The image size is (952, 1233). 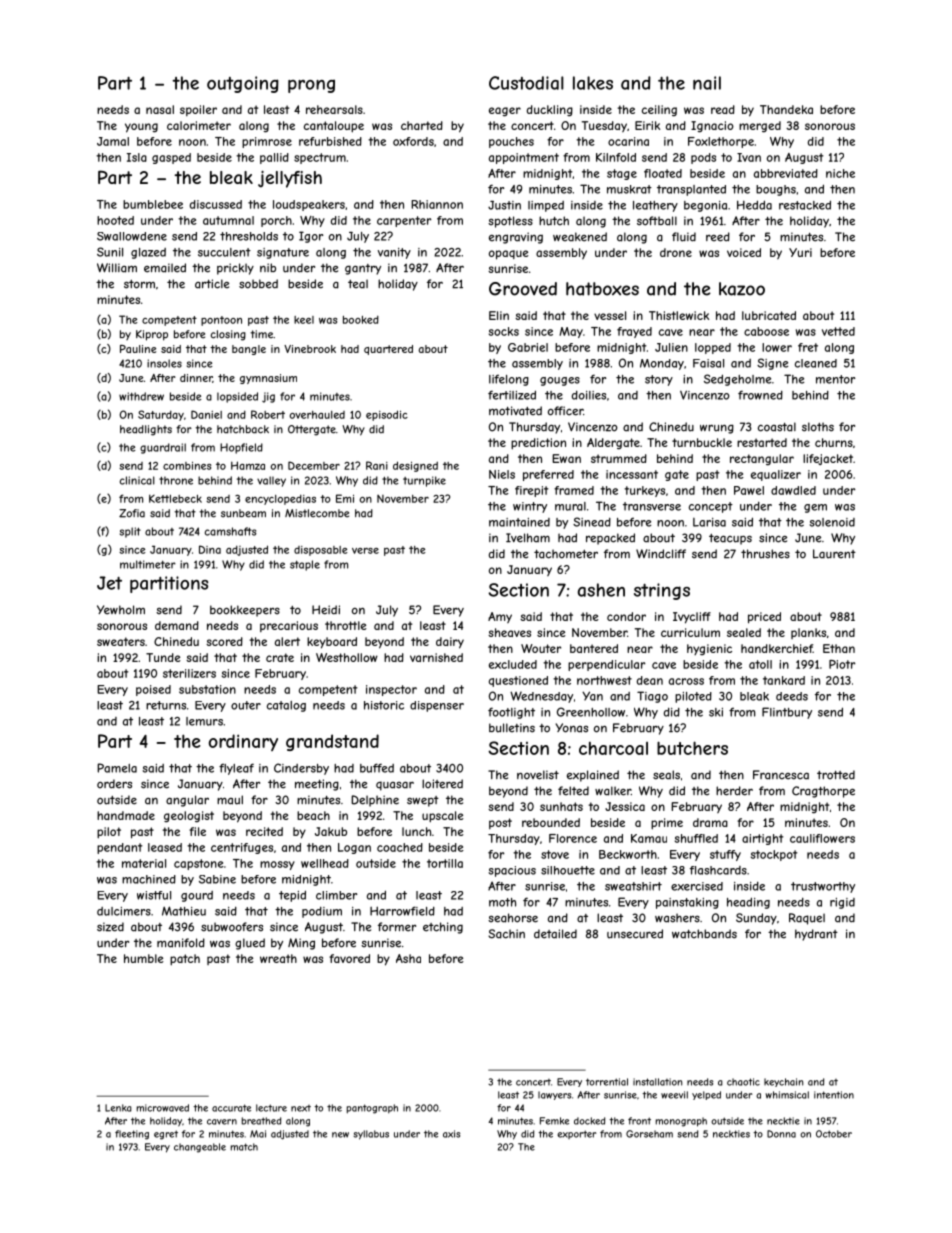 What do you see at coordinates (160, 109) in the document?
I see `nasal` at bounding box center [160, 109].
